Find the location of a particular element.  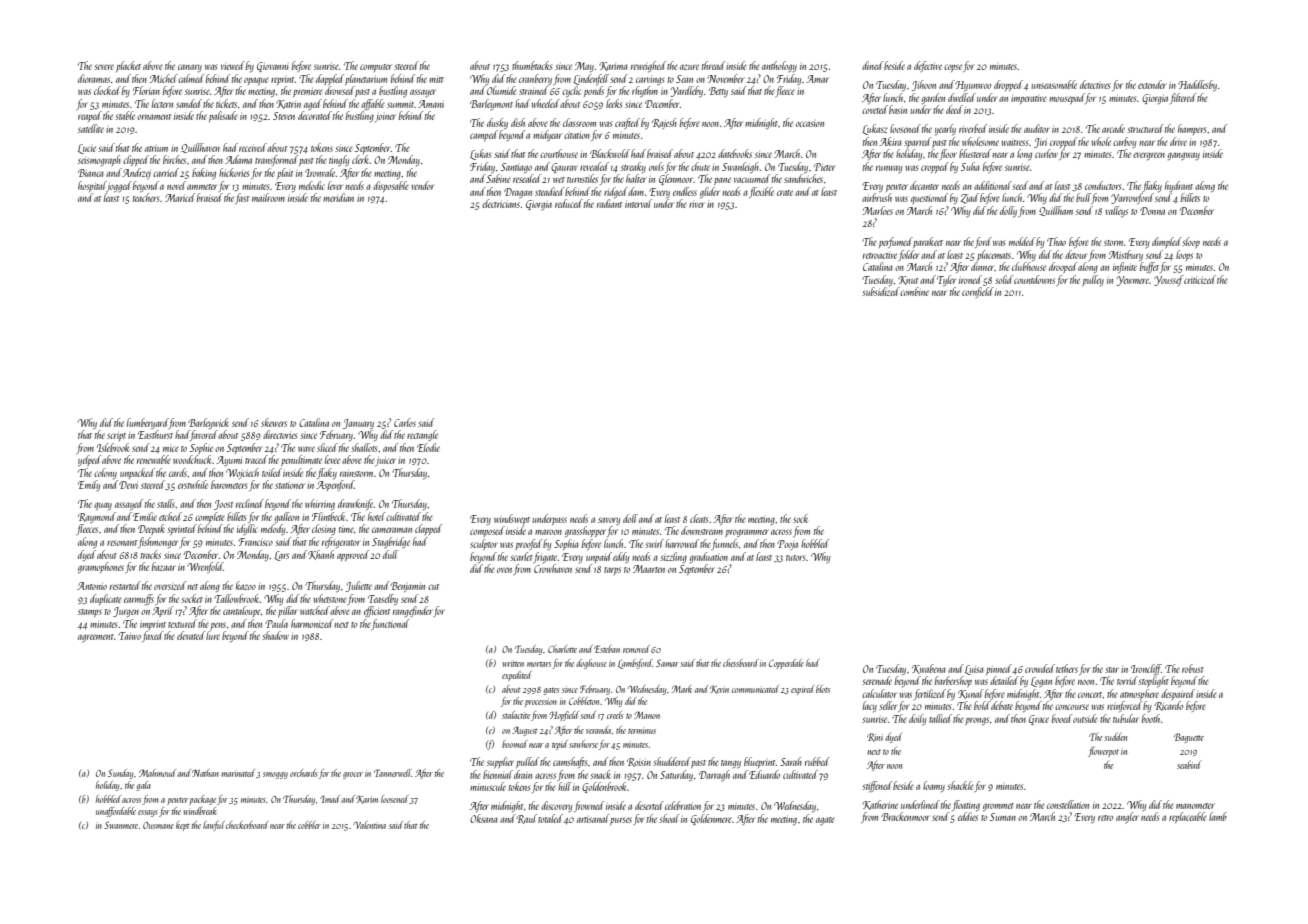

computer is located at coordinates (376, 68).
